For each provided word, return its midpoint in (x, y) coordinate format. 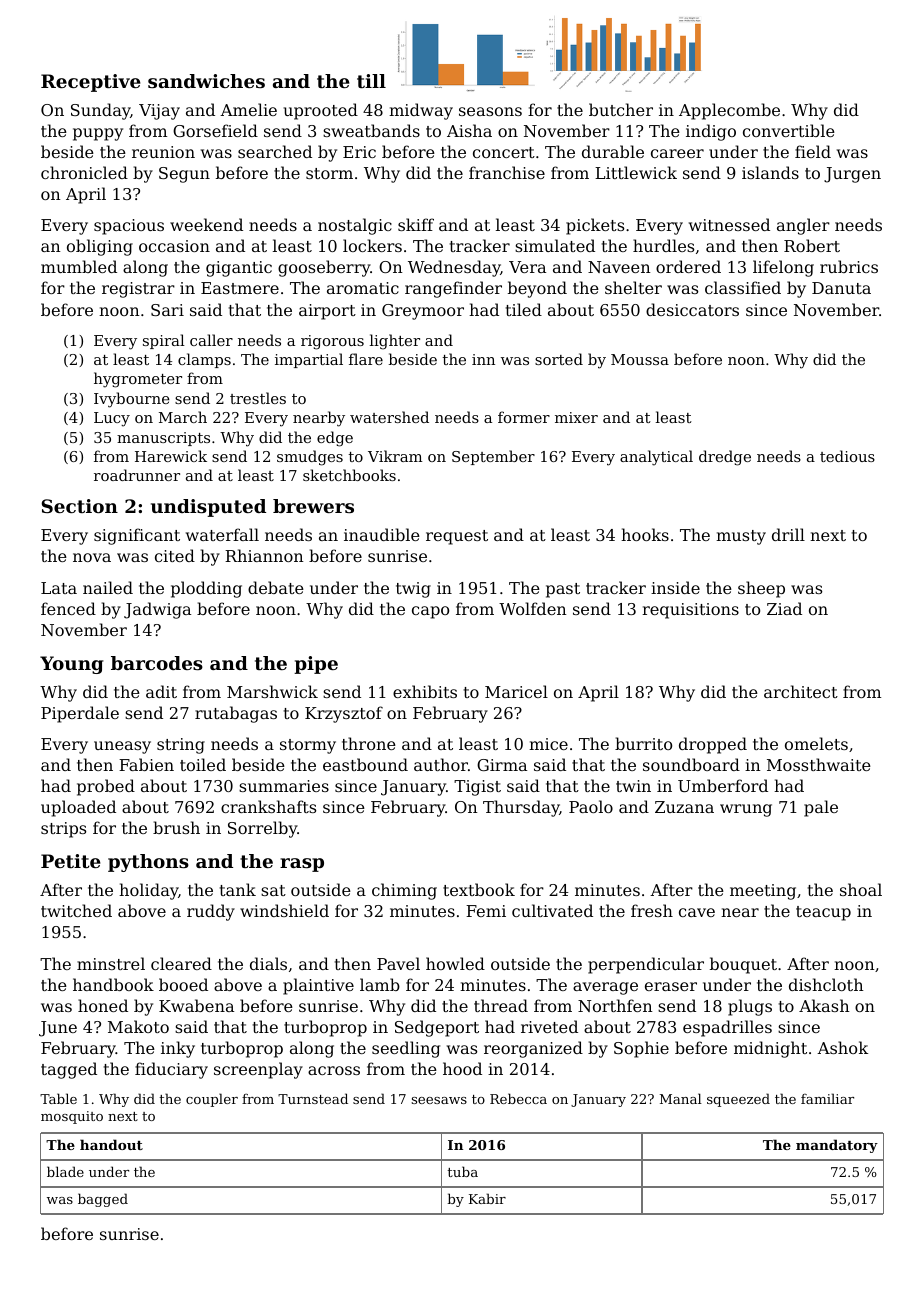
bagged (103, 1200)
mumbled (79, 266)
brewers (313, 506)
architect (801, 691)
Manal (681, 1098)
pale (821, 808)
